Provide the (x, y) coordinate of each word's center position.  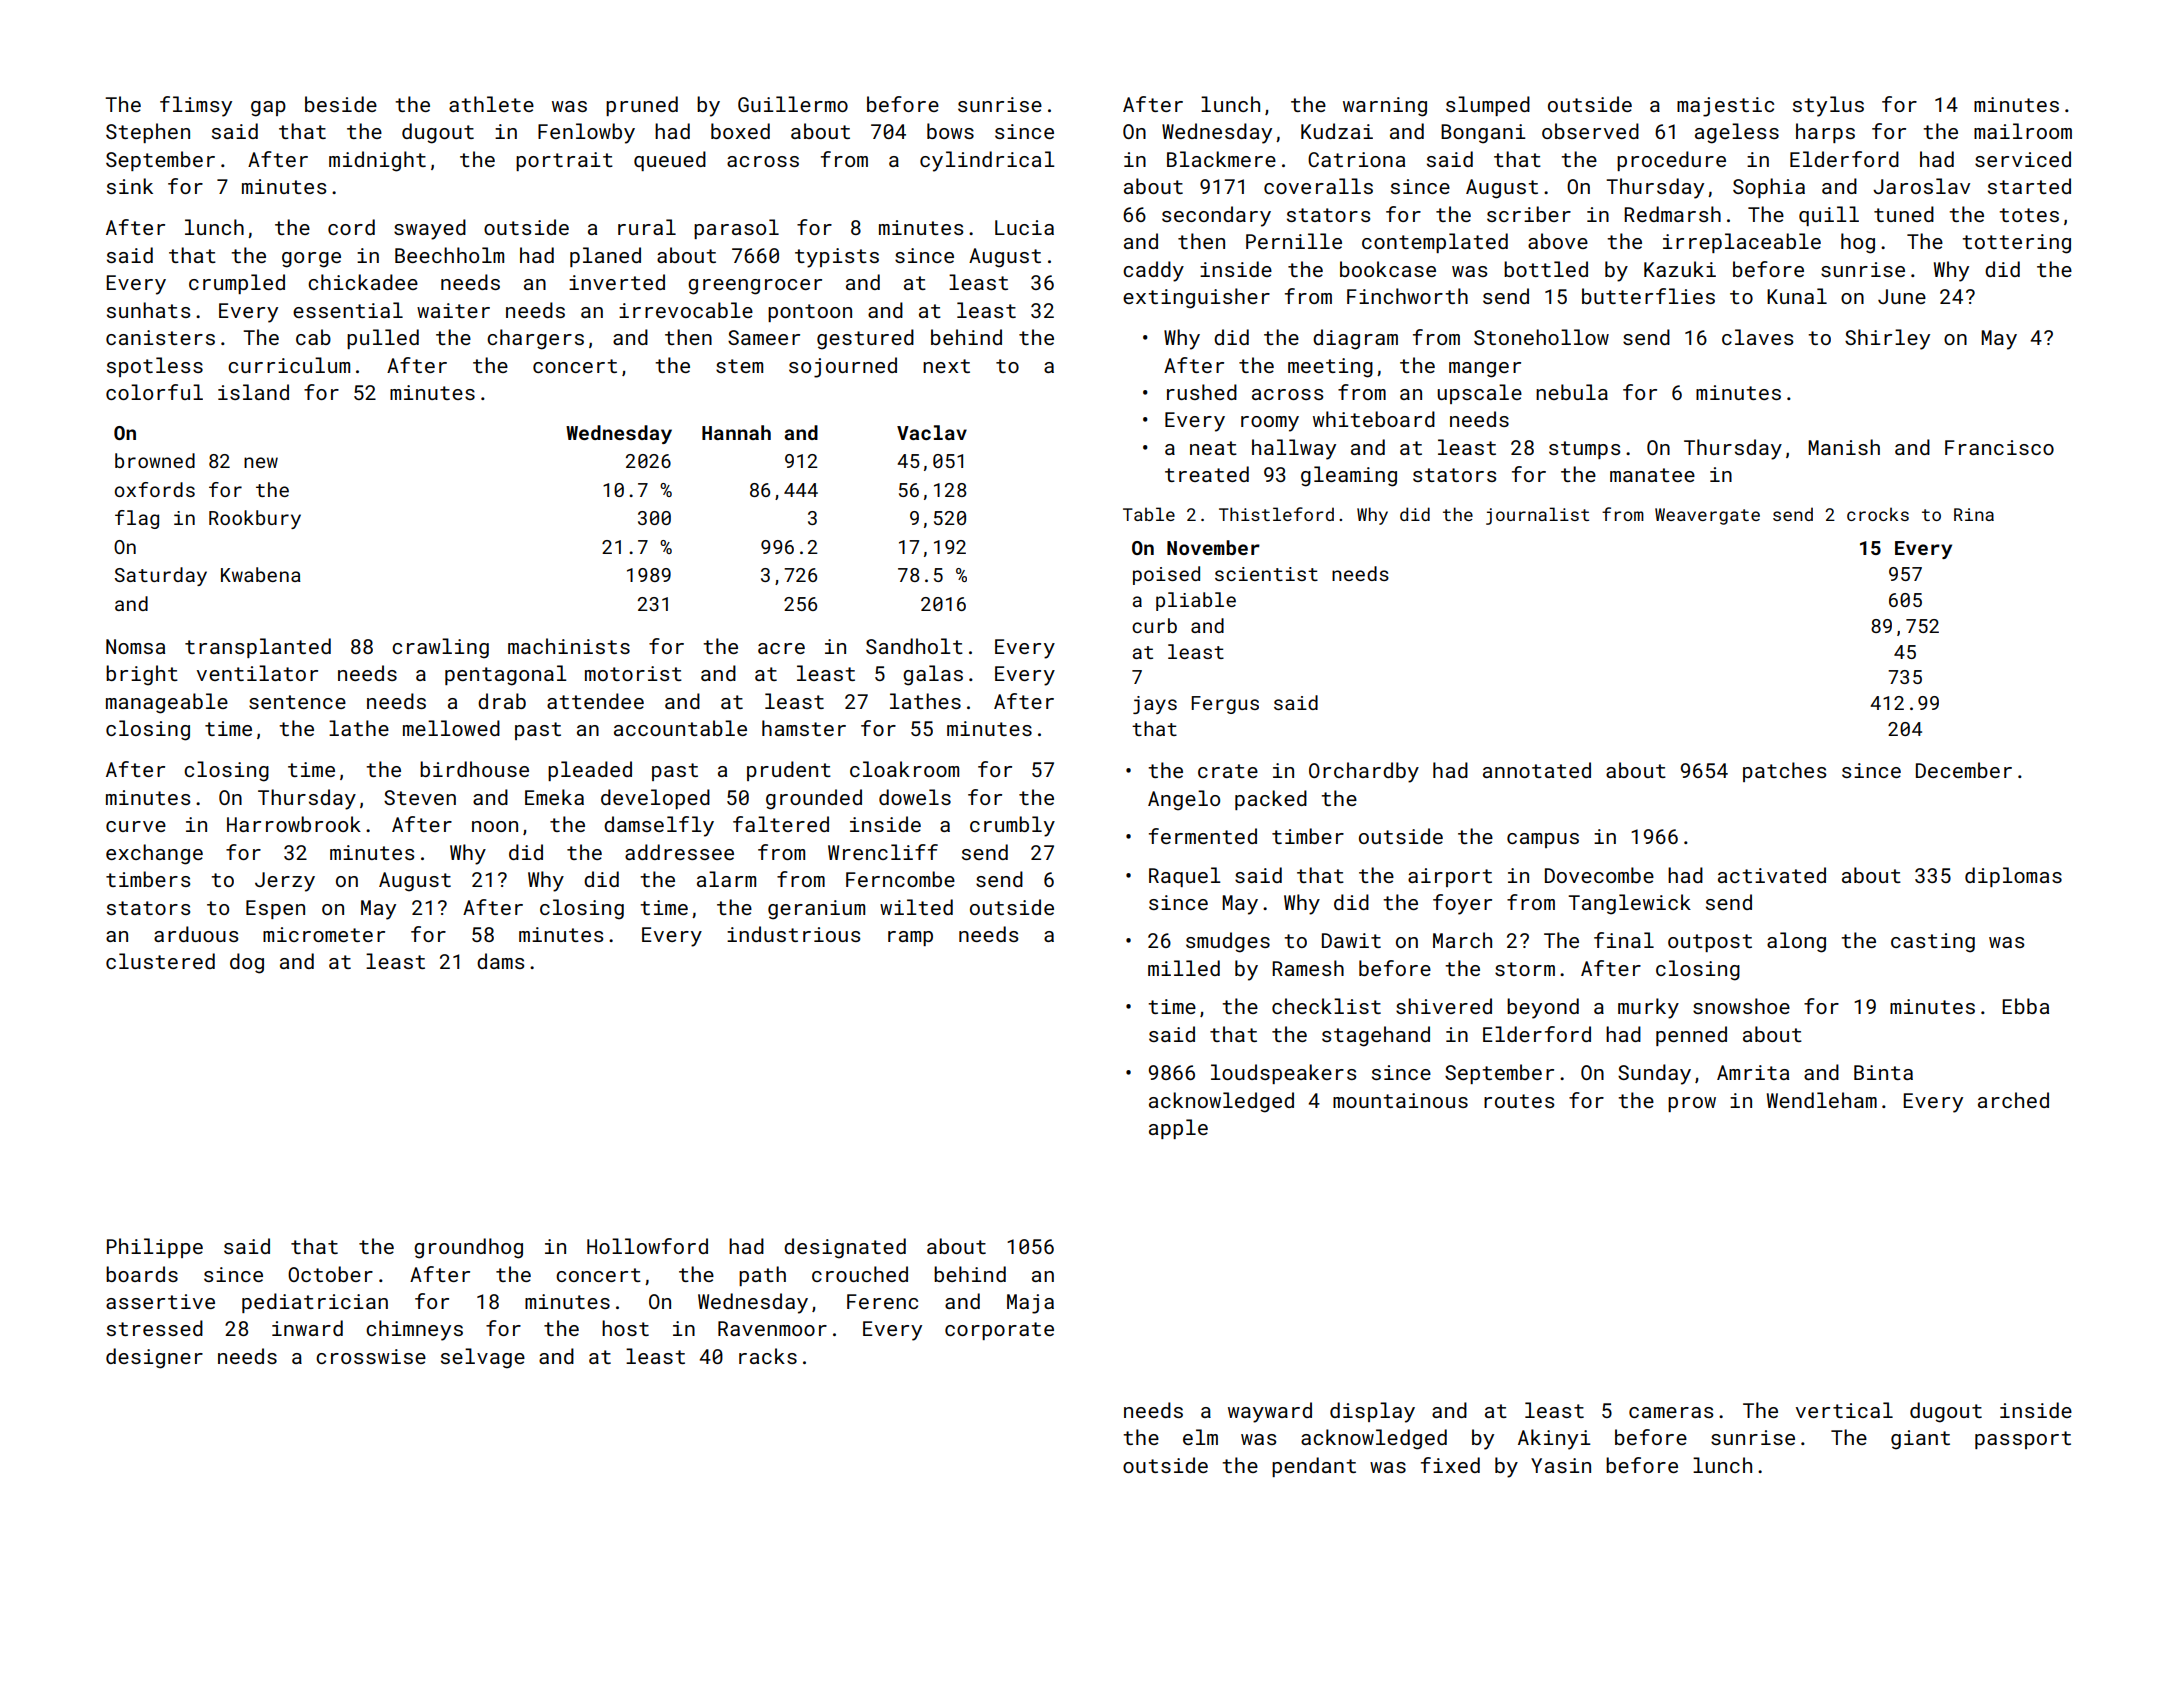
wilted (916, 907)
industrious (793, 934)
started (2029, 186)
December (1964, 770)
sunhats (148, 310)
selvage (483, 1358)
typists (837, 258)
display (1372, 1412)
